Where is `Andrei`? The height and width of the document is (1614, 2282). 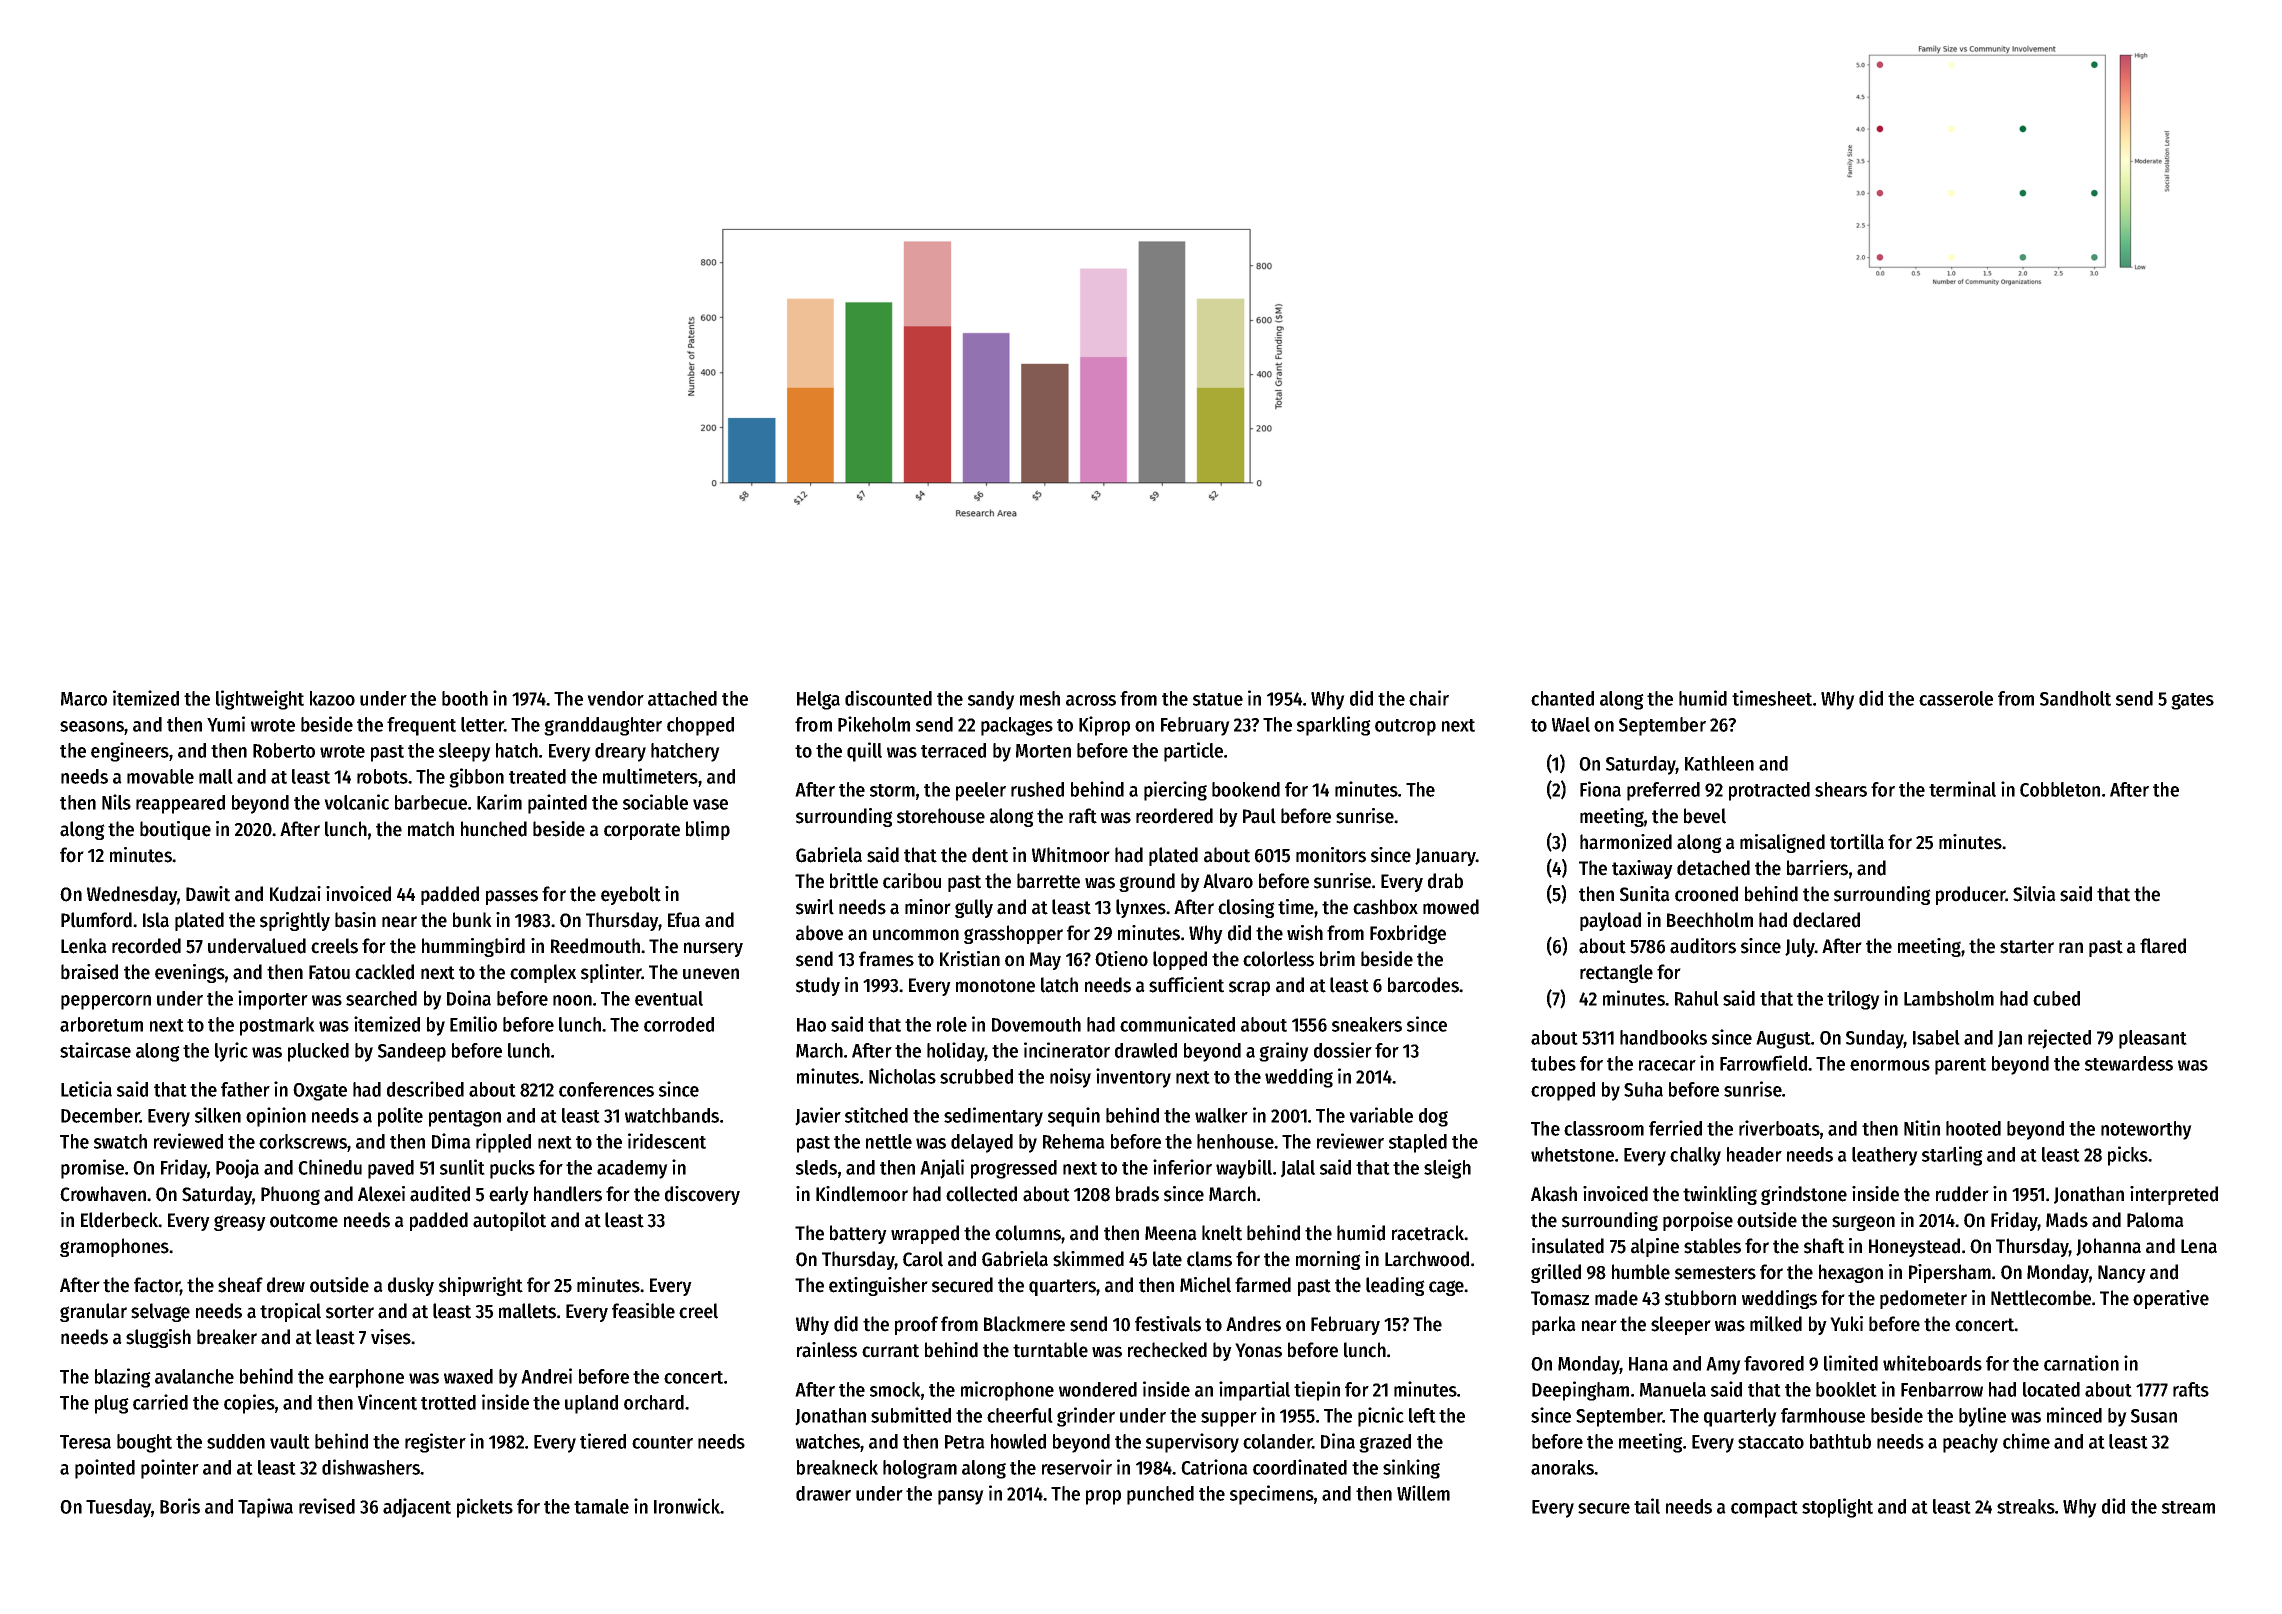 Andrei is located at coordinates (546, 1376).
